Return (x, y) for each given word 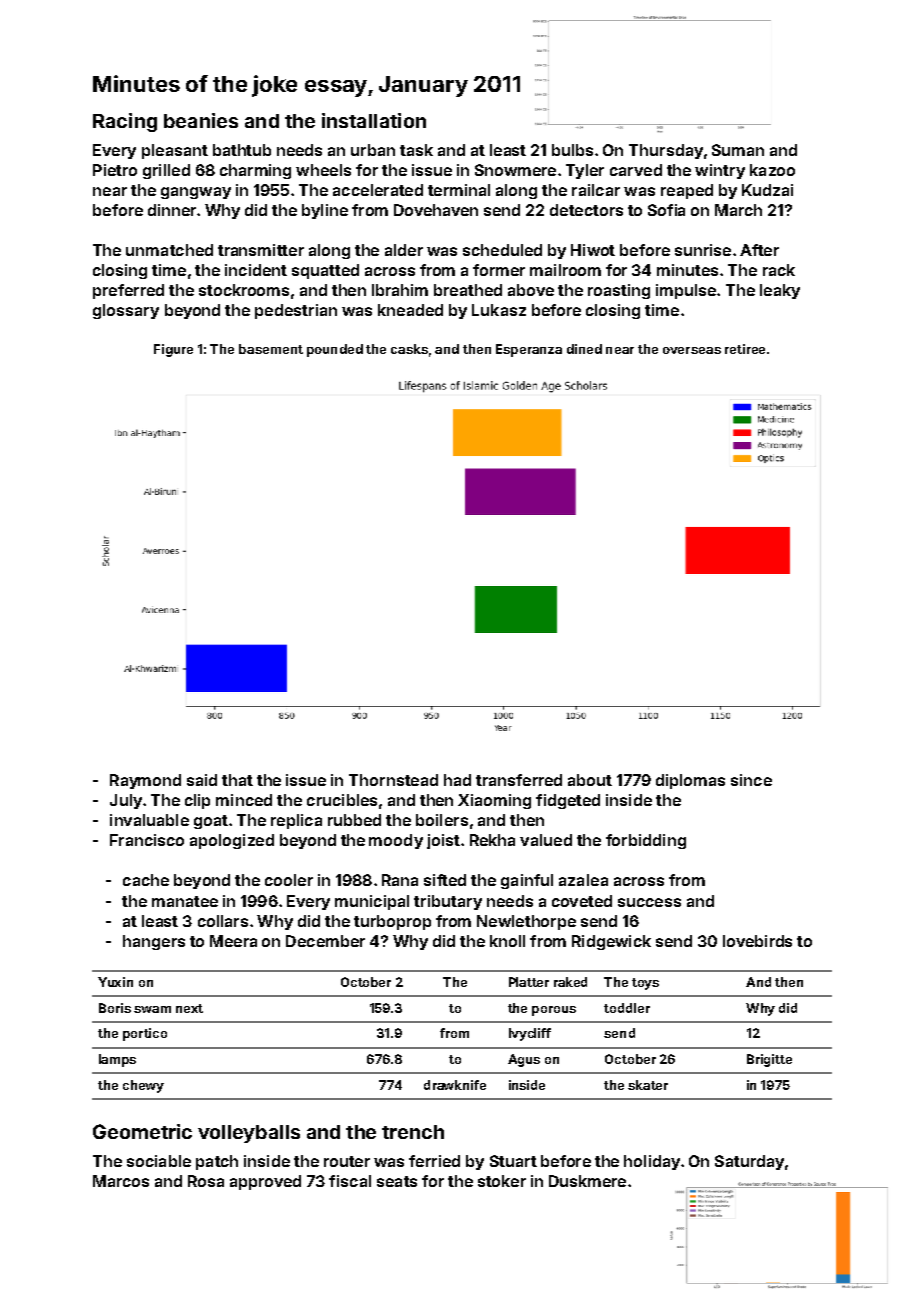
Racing (125, 122)
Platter (529, 982)
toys (645, 984)
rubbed (354, 820)
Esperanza (529, 350)
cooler (289, 880)
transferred (519, 780)
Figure (173, 350)
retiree (745, 349)
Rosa (206, 1181)
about (590, 780)
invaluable (149, 820)
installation (374, 120)
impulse (686, 291)
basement (271, 349)
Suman (738, 150)
